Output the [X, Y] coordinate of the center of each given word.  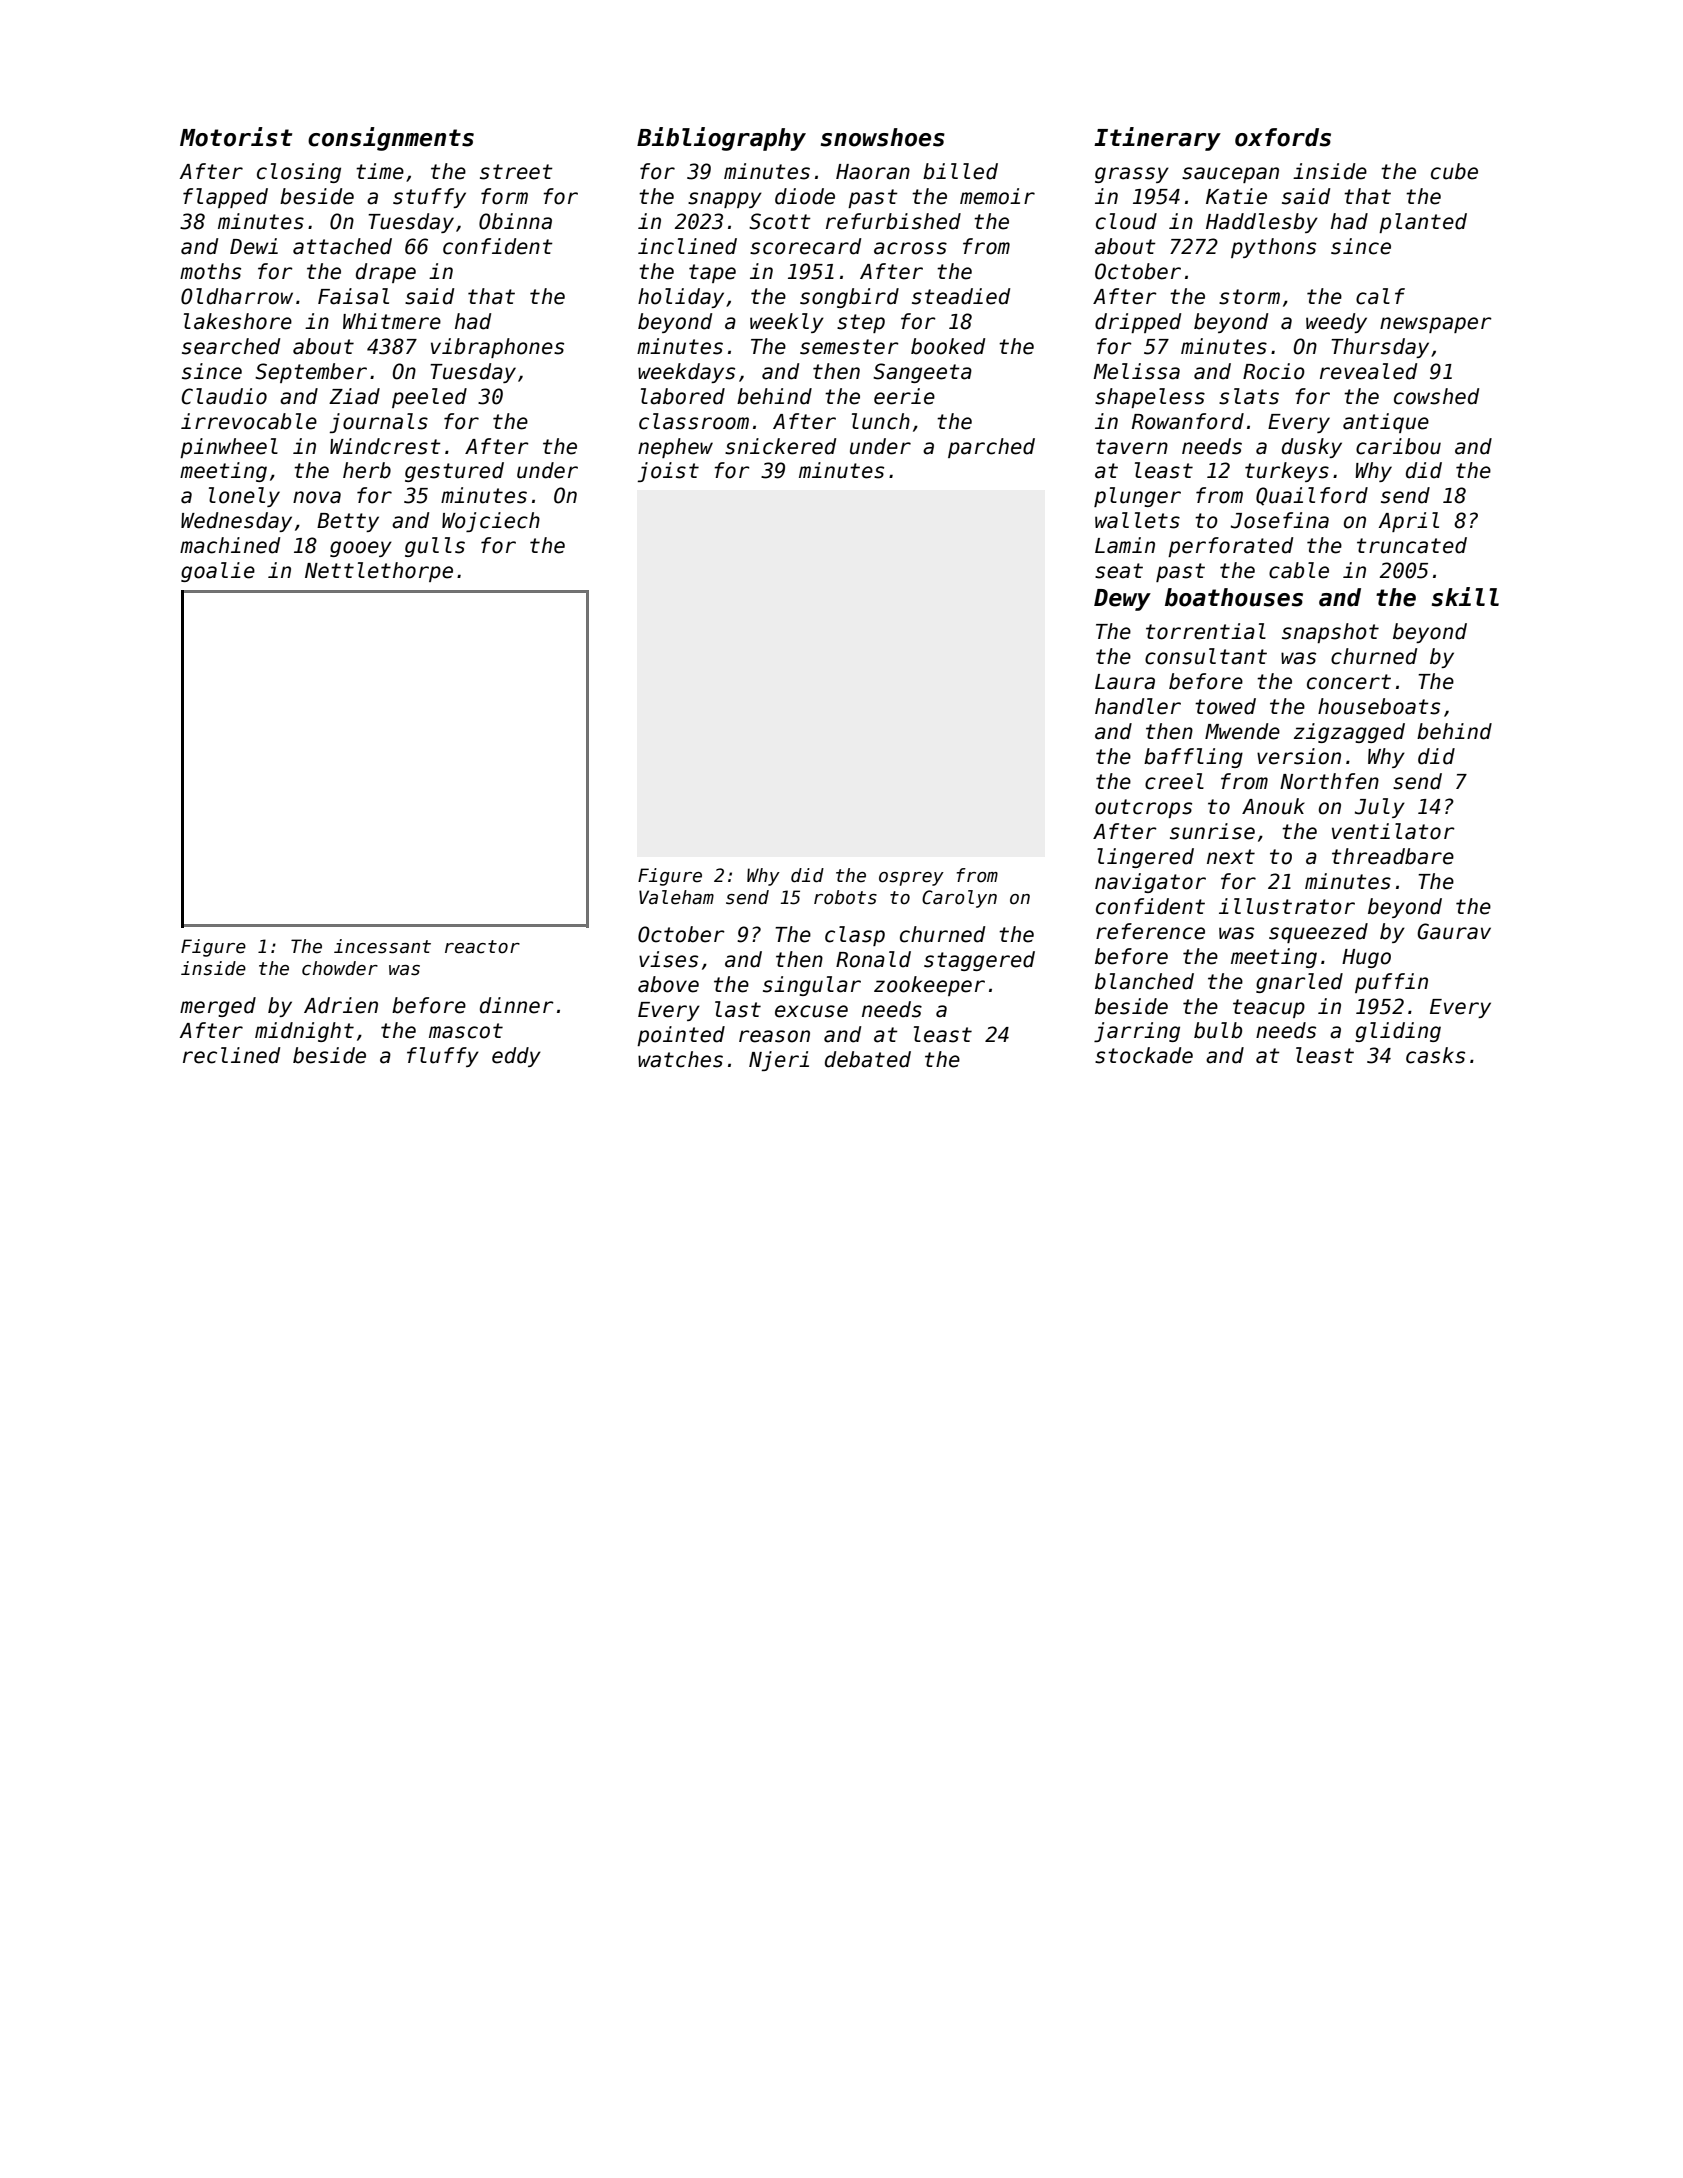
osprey [911, 879]
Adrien [341, 1005]
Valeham [676, 897]
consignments [391, 139]
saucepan [1230, 175]
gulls [435, 547]
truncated [1412, 545]
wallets [1137, 520]
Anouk [1273, 806]
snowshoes [883, 137]
